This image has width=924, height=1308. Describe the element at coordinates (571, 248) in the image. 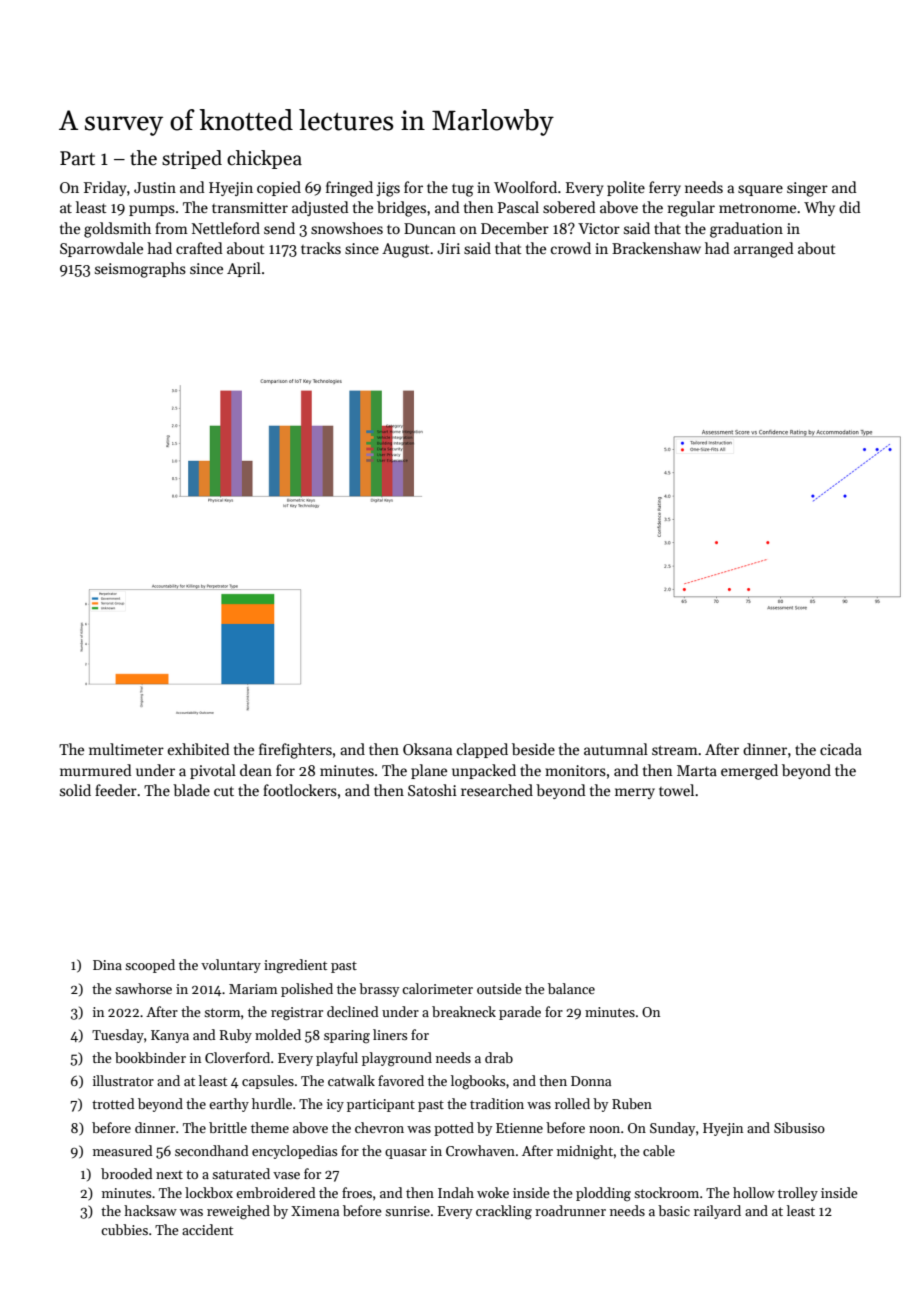

I see `crowd` at that location.
